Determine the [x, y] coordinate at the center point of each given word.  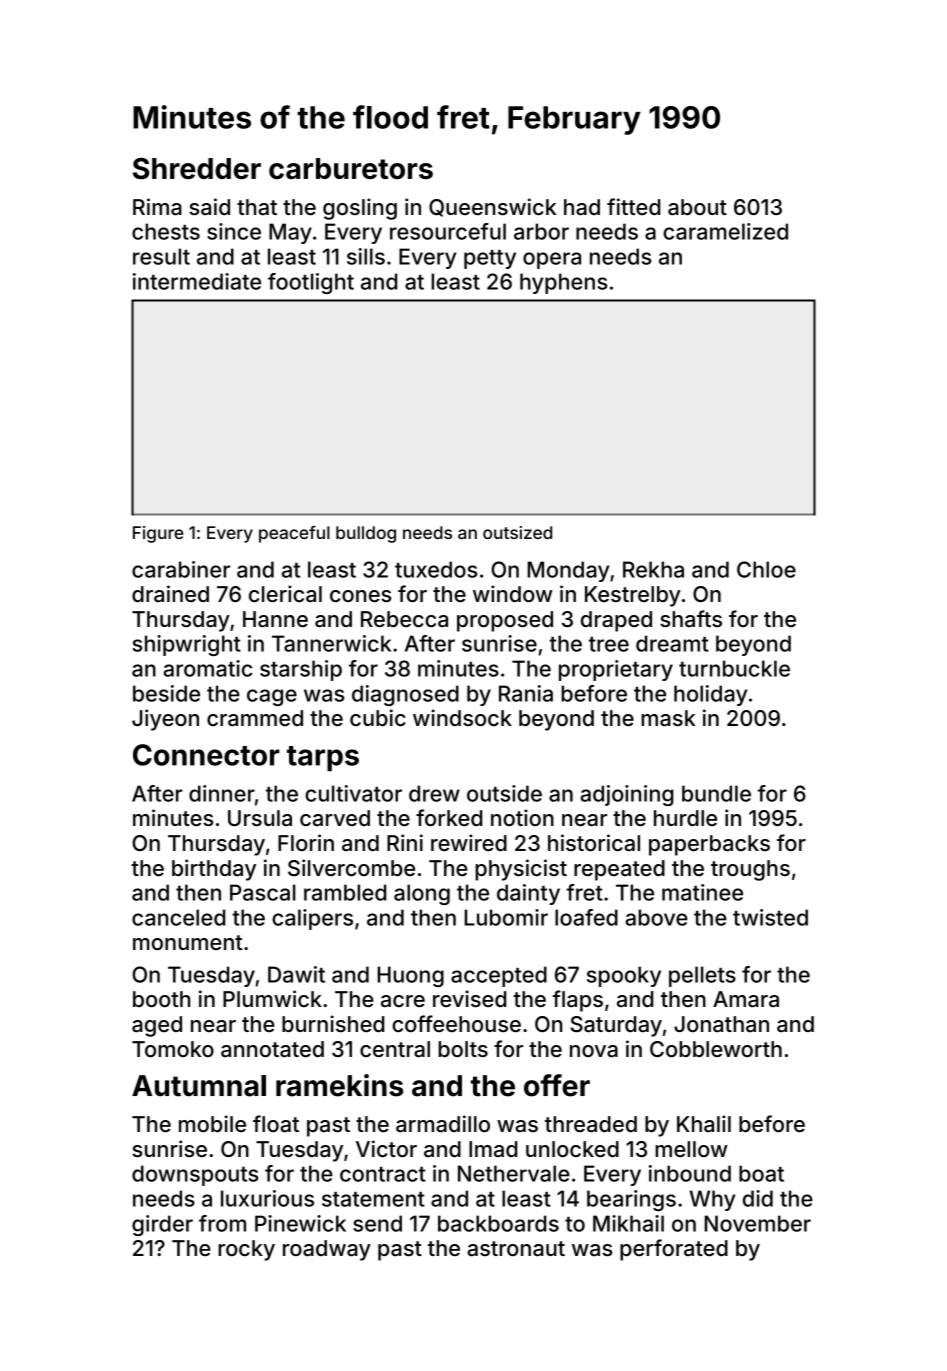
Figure [158, 534]
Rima [157, 207]
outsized [517, 532]
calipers [312, 919]
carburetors [351, 168]
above [656, 917]
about [697, 207]
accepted [499, 976]
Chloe [766, 569]
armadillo [443, 1124]
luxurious [267, 1198]
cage [272, 697]
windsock [462, 717]
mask [668, 718]
